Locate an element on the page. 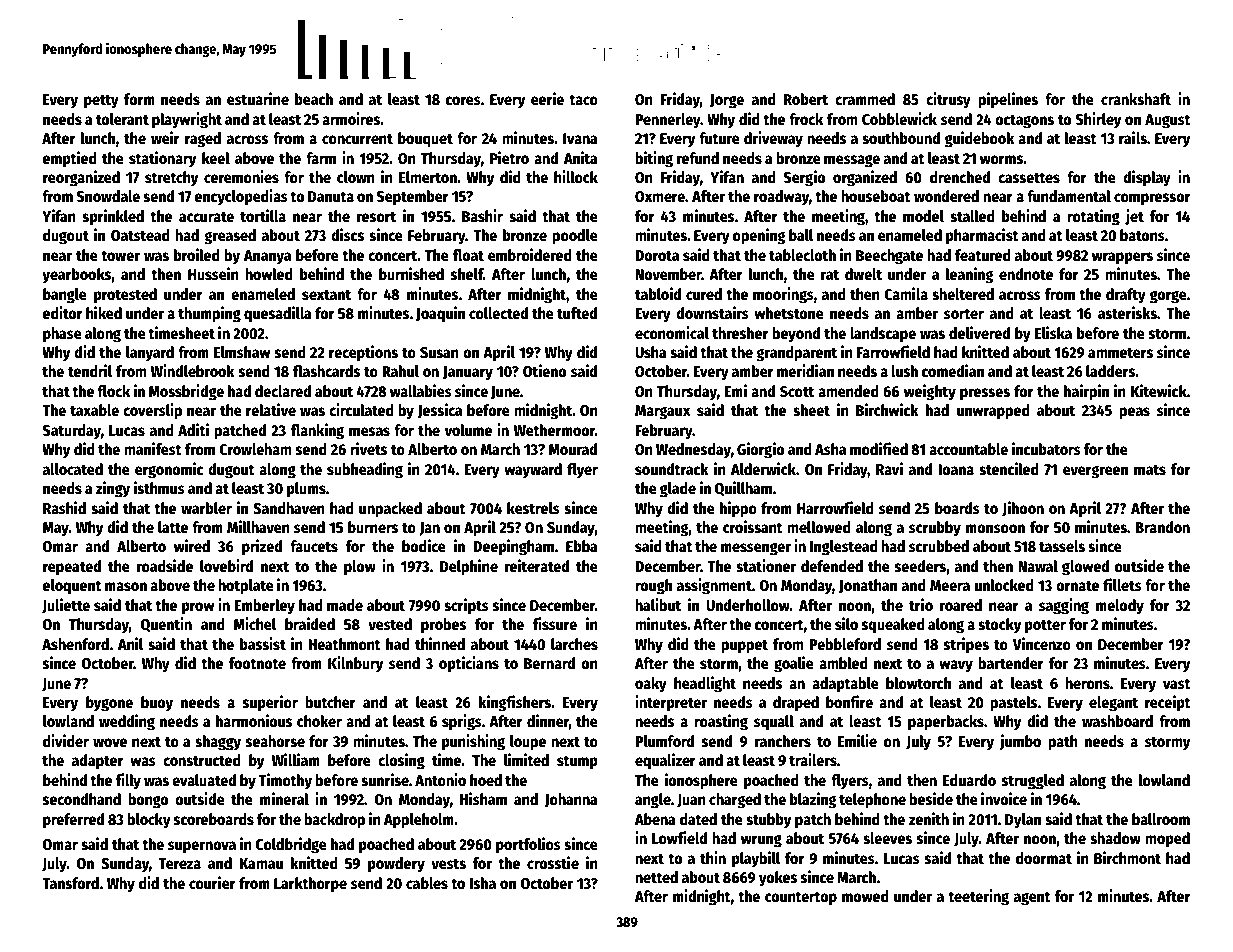 This page has width=1233, height=952. croissant is located at coordinates (753, 526).
